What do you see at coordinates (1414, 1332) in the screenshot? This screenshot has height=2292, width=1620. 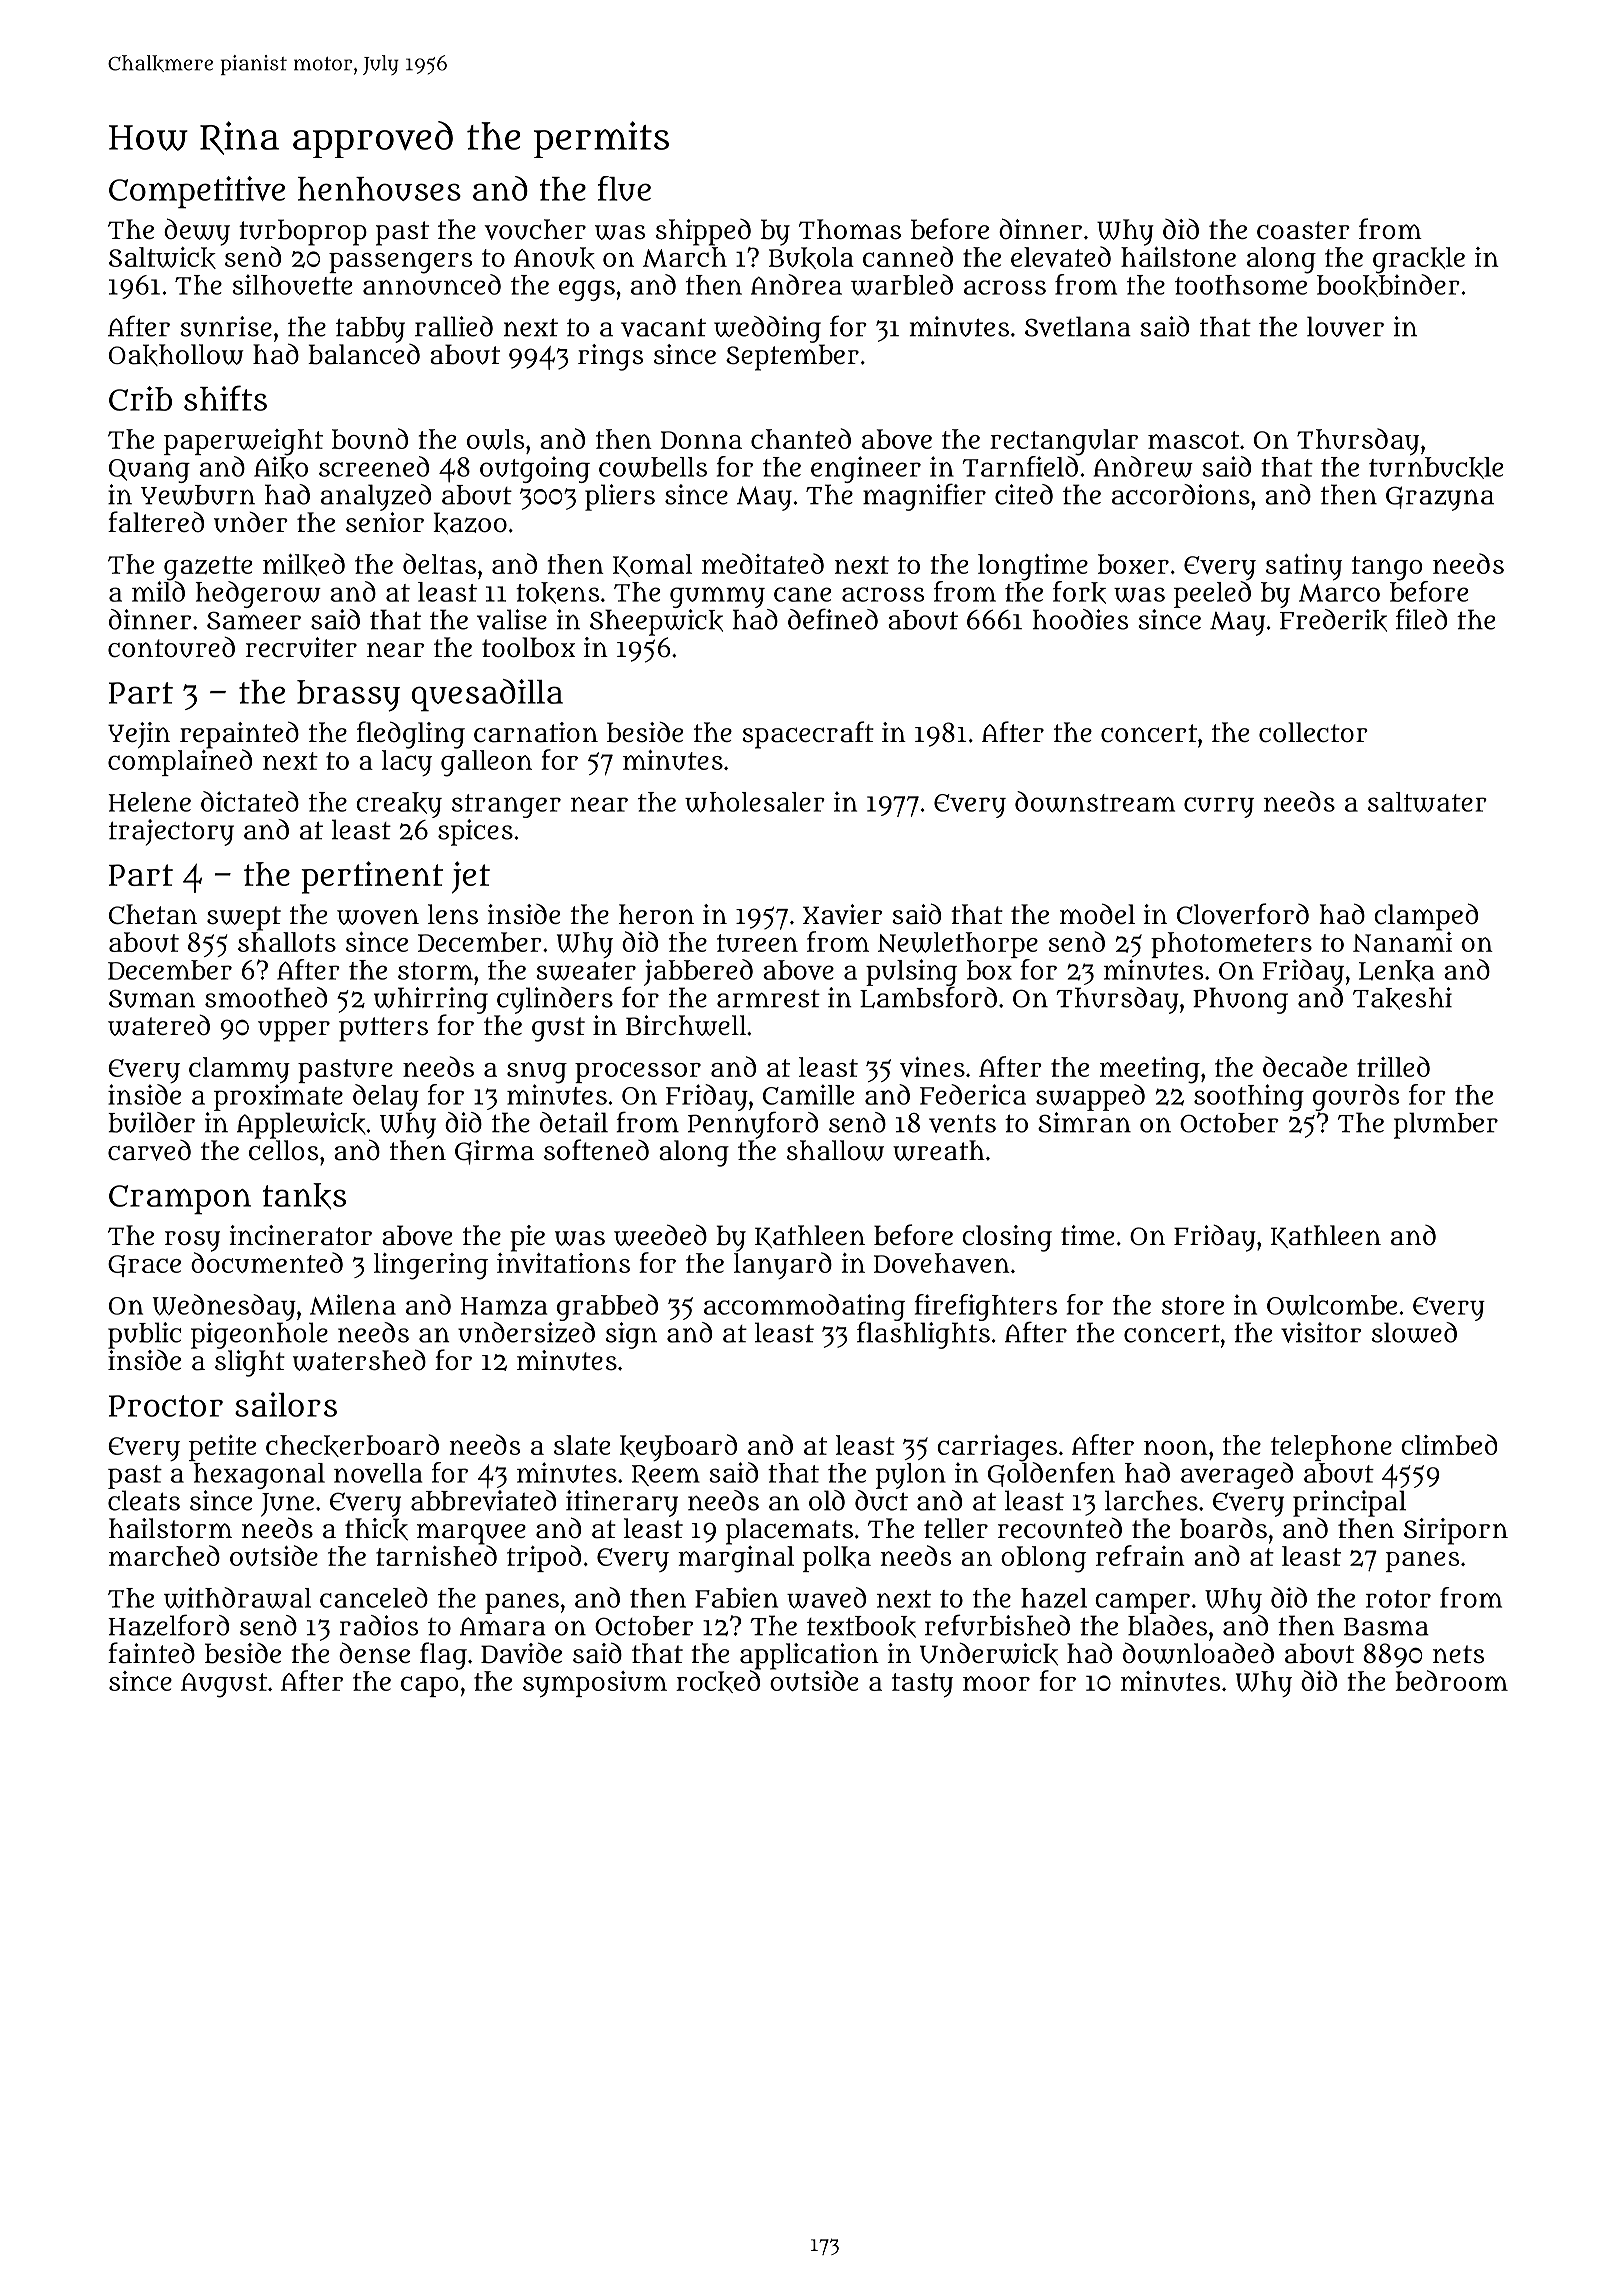 I see `slowed` at bounding box center [1414, 1332].
